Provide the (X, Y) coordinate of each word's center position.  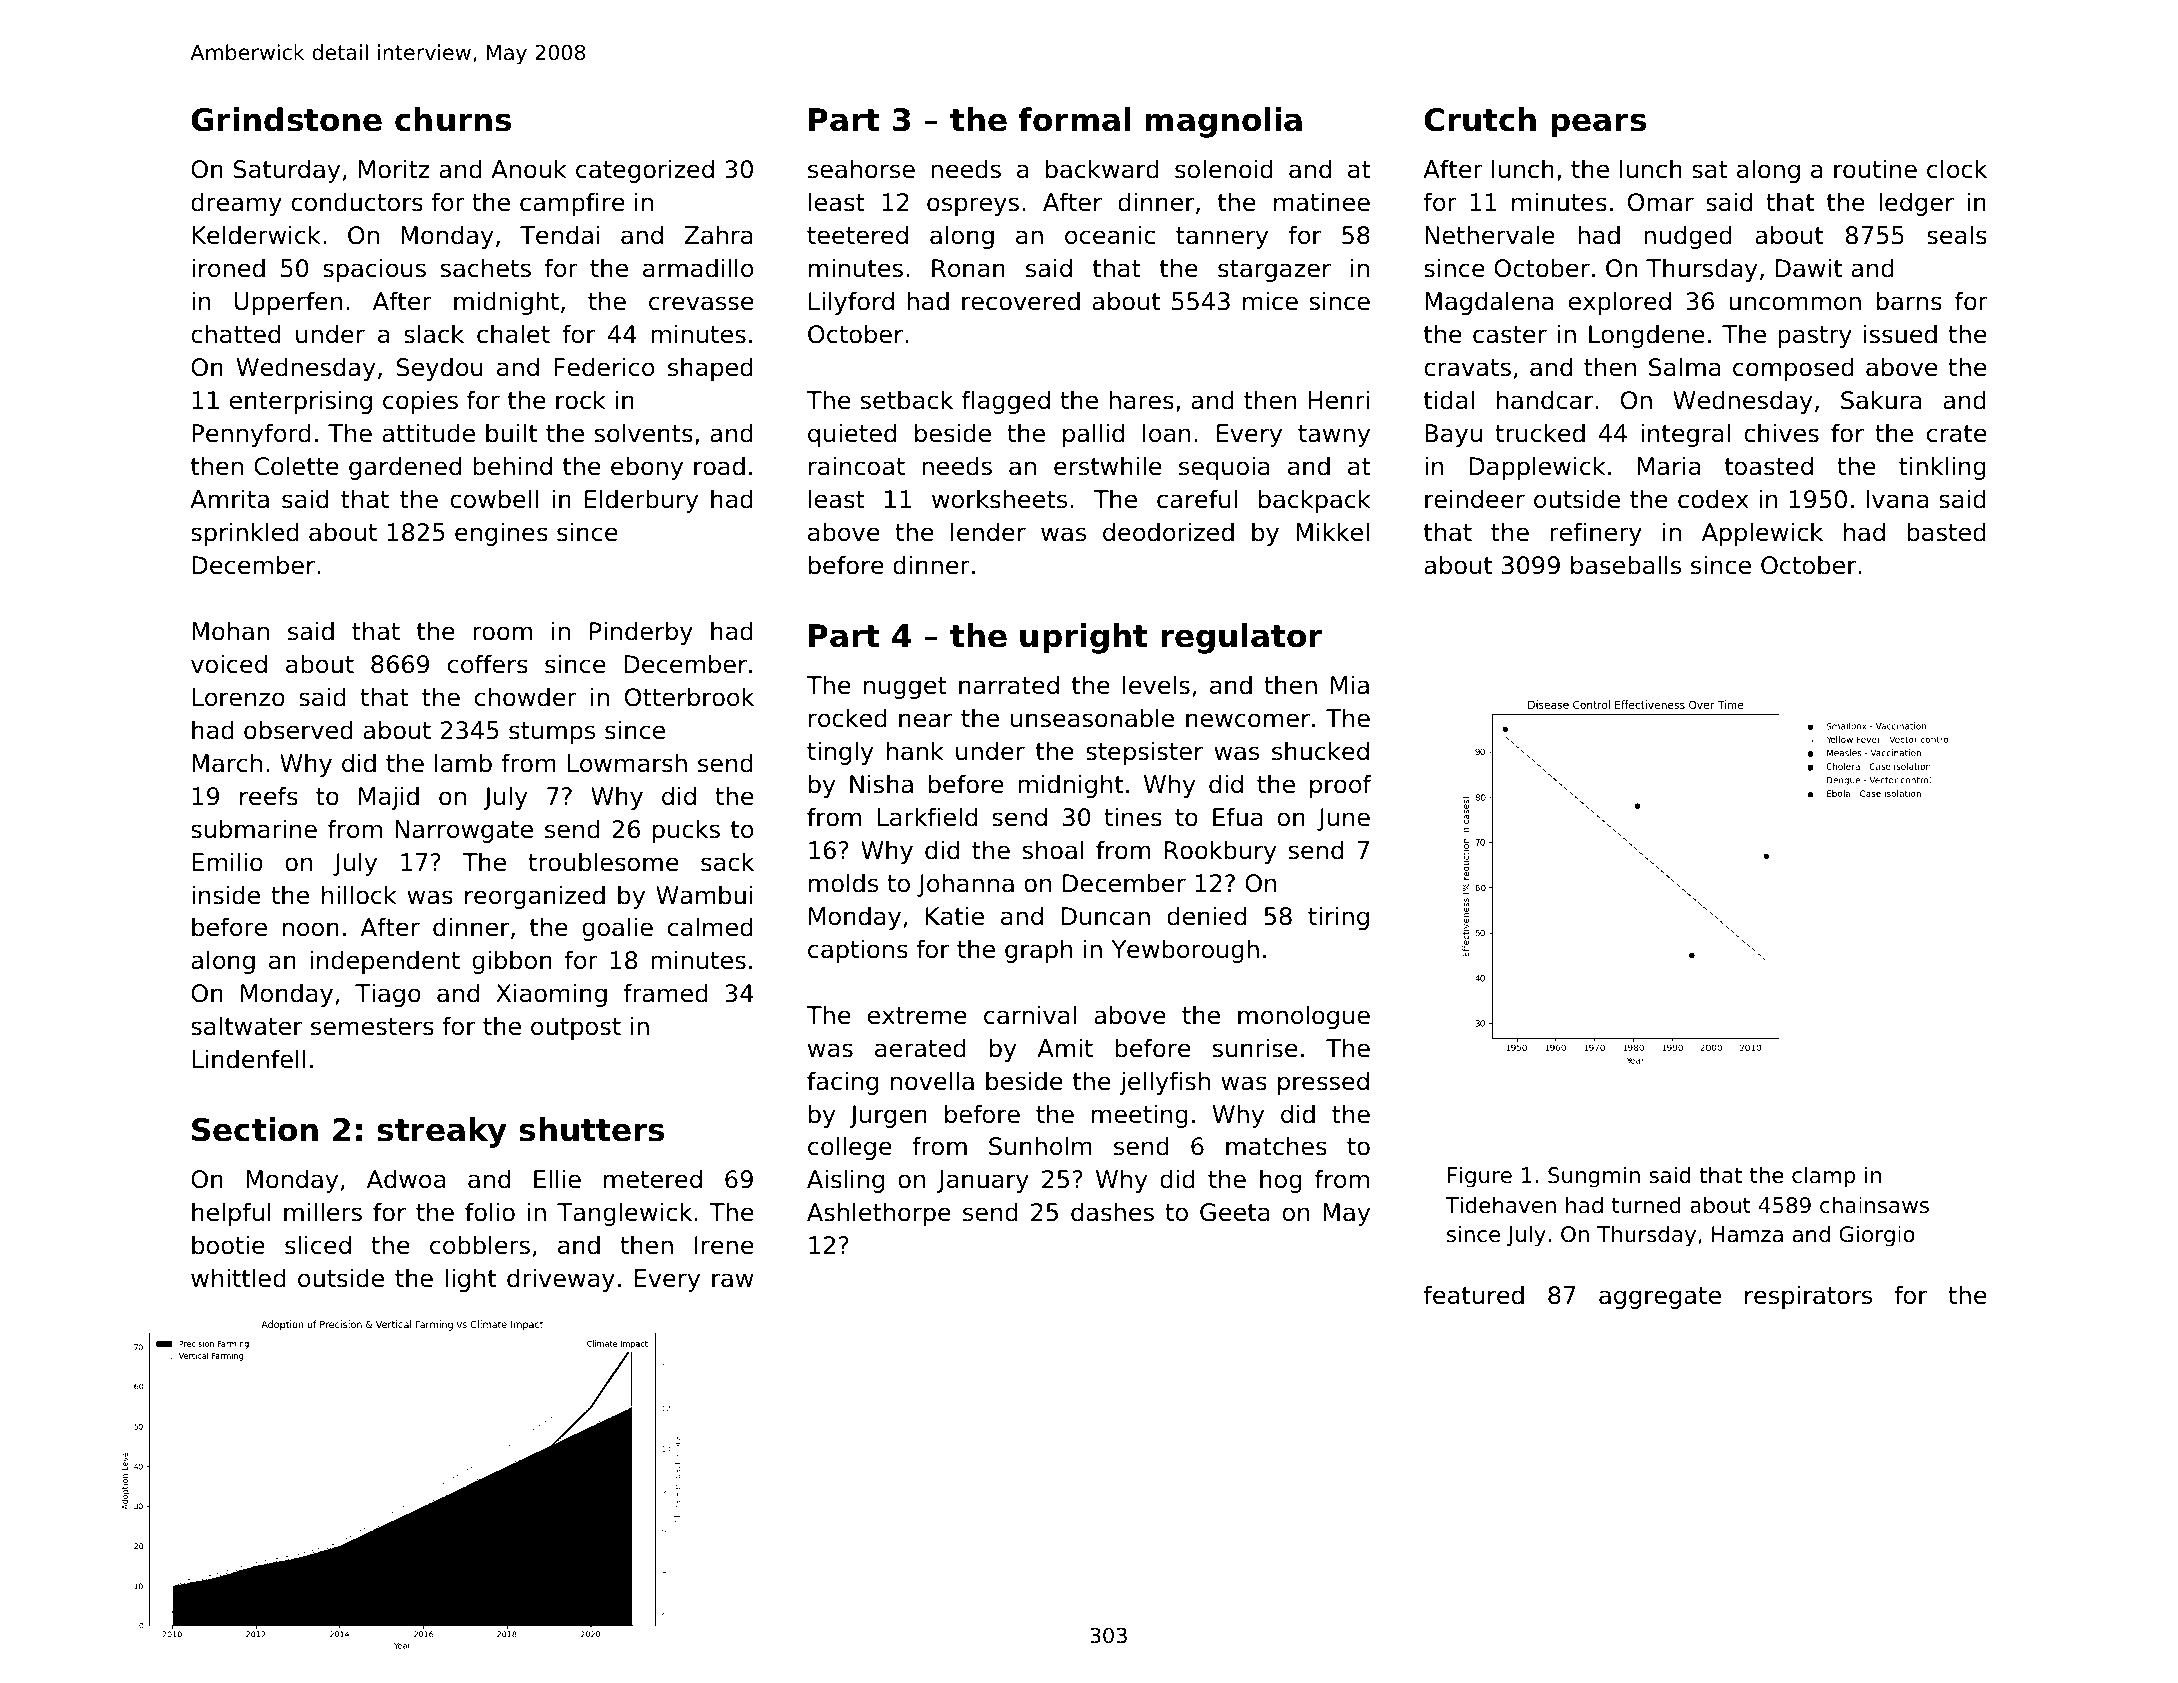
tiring (1338, 918)
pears (1598, 125)
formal (1074, 119)
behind (512, 466)
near (925, 720)
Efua (1238, 817)
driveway (561, 1280)
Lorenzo (238, 697)
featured (1474, 1295)
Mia (1350, 685)
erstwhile (1107, 466)
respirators (1808, 1297)
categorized (645, 171)
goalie (617, 929)
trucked (1540, 433)
